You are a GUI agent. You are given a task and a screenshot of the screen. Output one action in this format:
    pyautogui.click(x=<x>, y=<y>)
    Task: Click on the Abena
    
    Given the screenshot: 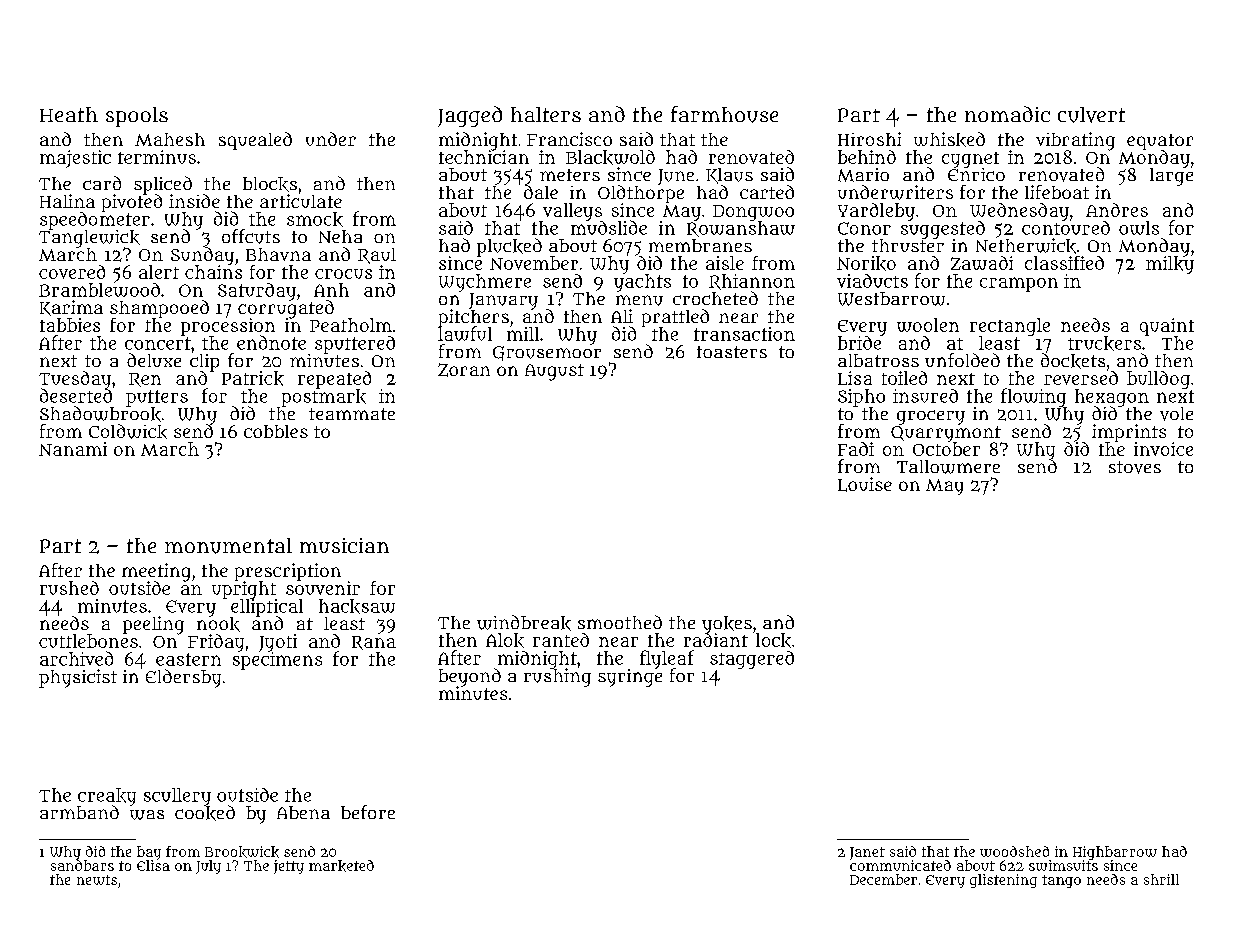 What is the action you would take?
    pyautogui.click(x=303, y=812)
